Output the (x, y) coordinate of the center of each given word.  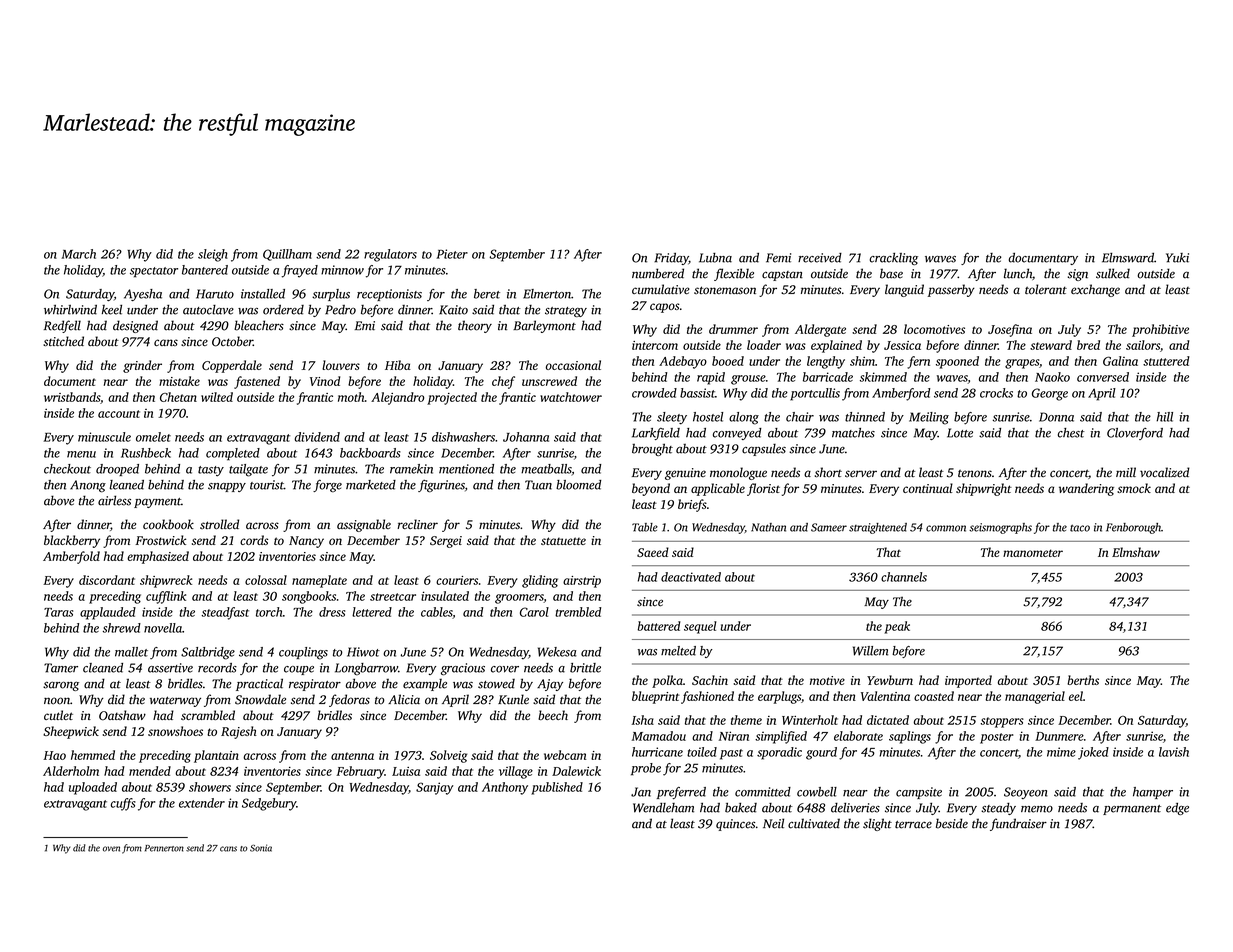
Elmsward (1128, 258)
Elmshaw (1136, 552)
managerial (1035, 697)
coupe (299, 670)
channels (904, 577)
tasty (211, 471)
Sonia (261, 848)
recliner (417, 524)
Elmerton (547, 294)
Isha (643, 720)
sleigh (213, 255)
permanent (1132, 810)
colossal (266, 580)
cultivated (814, 823)
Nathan (768, 527)
